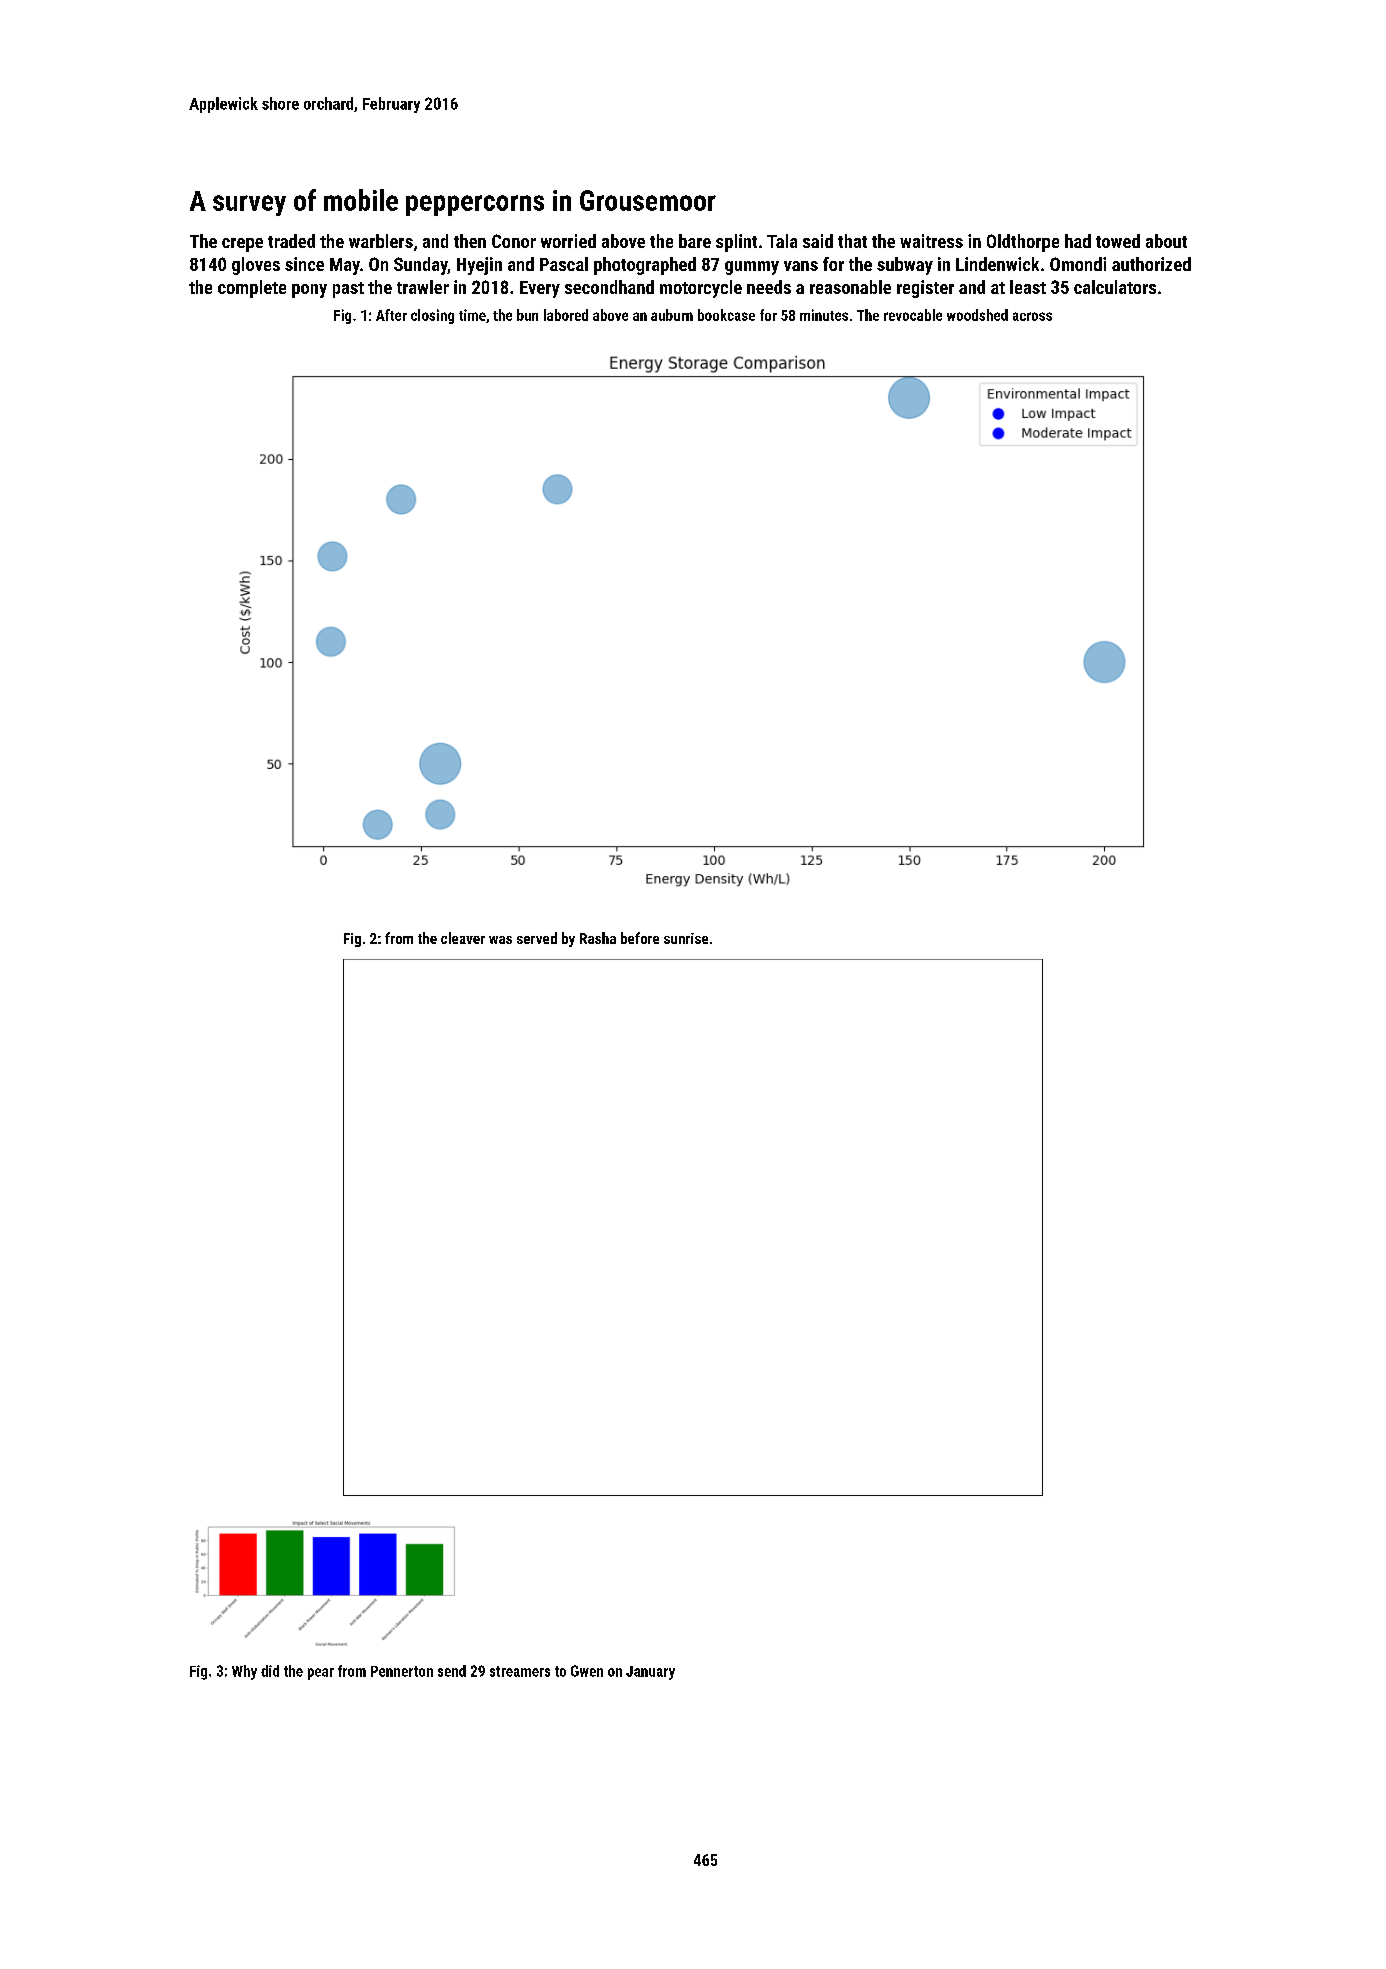 The height and width of the screenshot is (1969, 1386). I want to click on Oldthorpe, so click(1023, 243).
